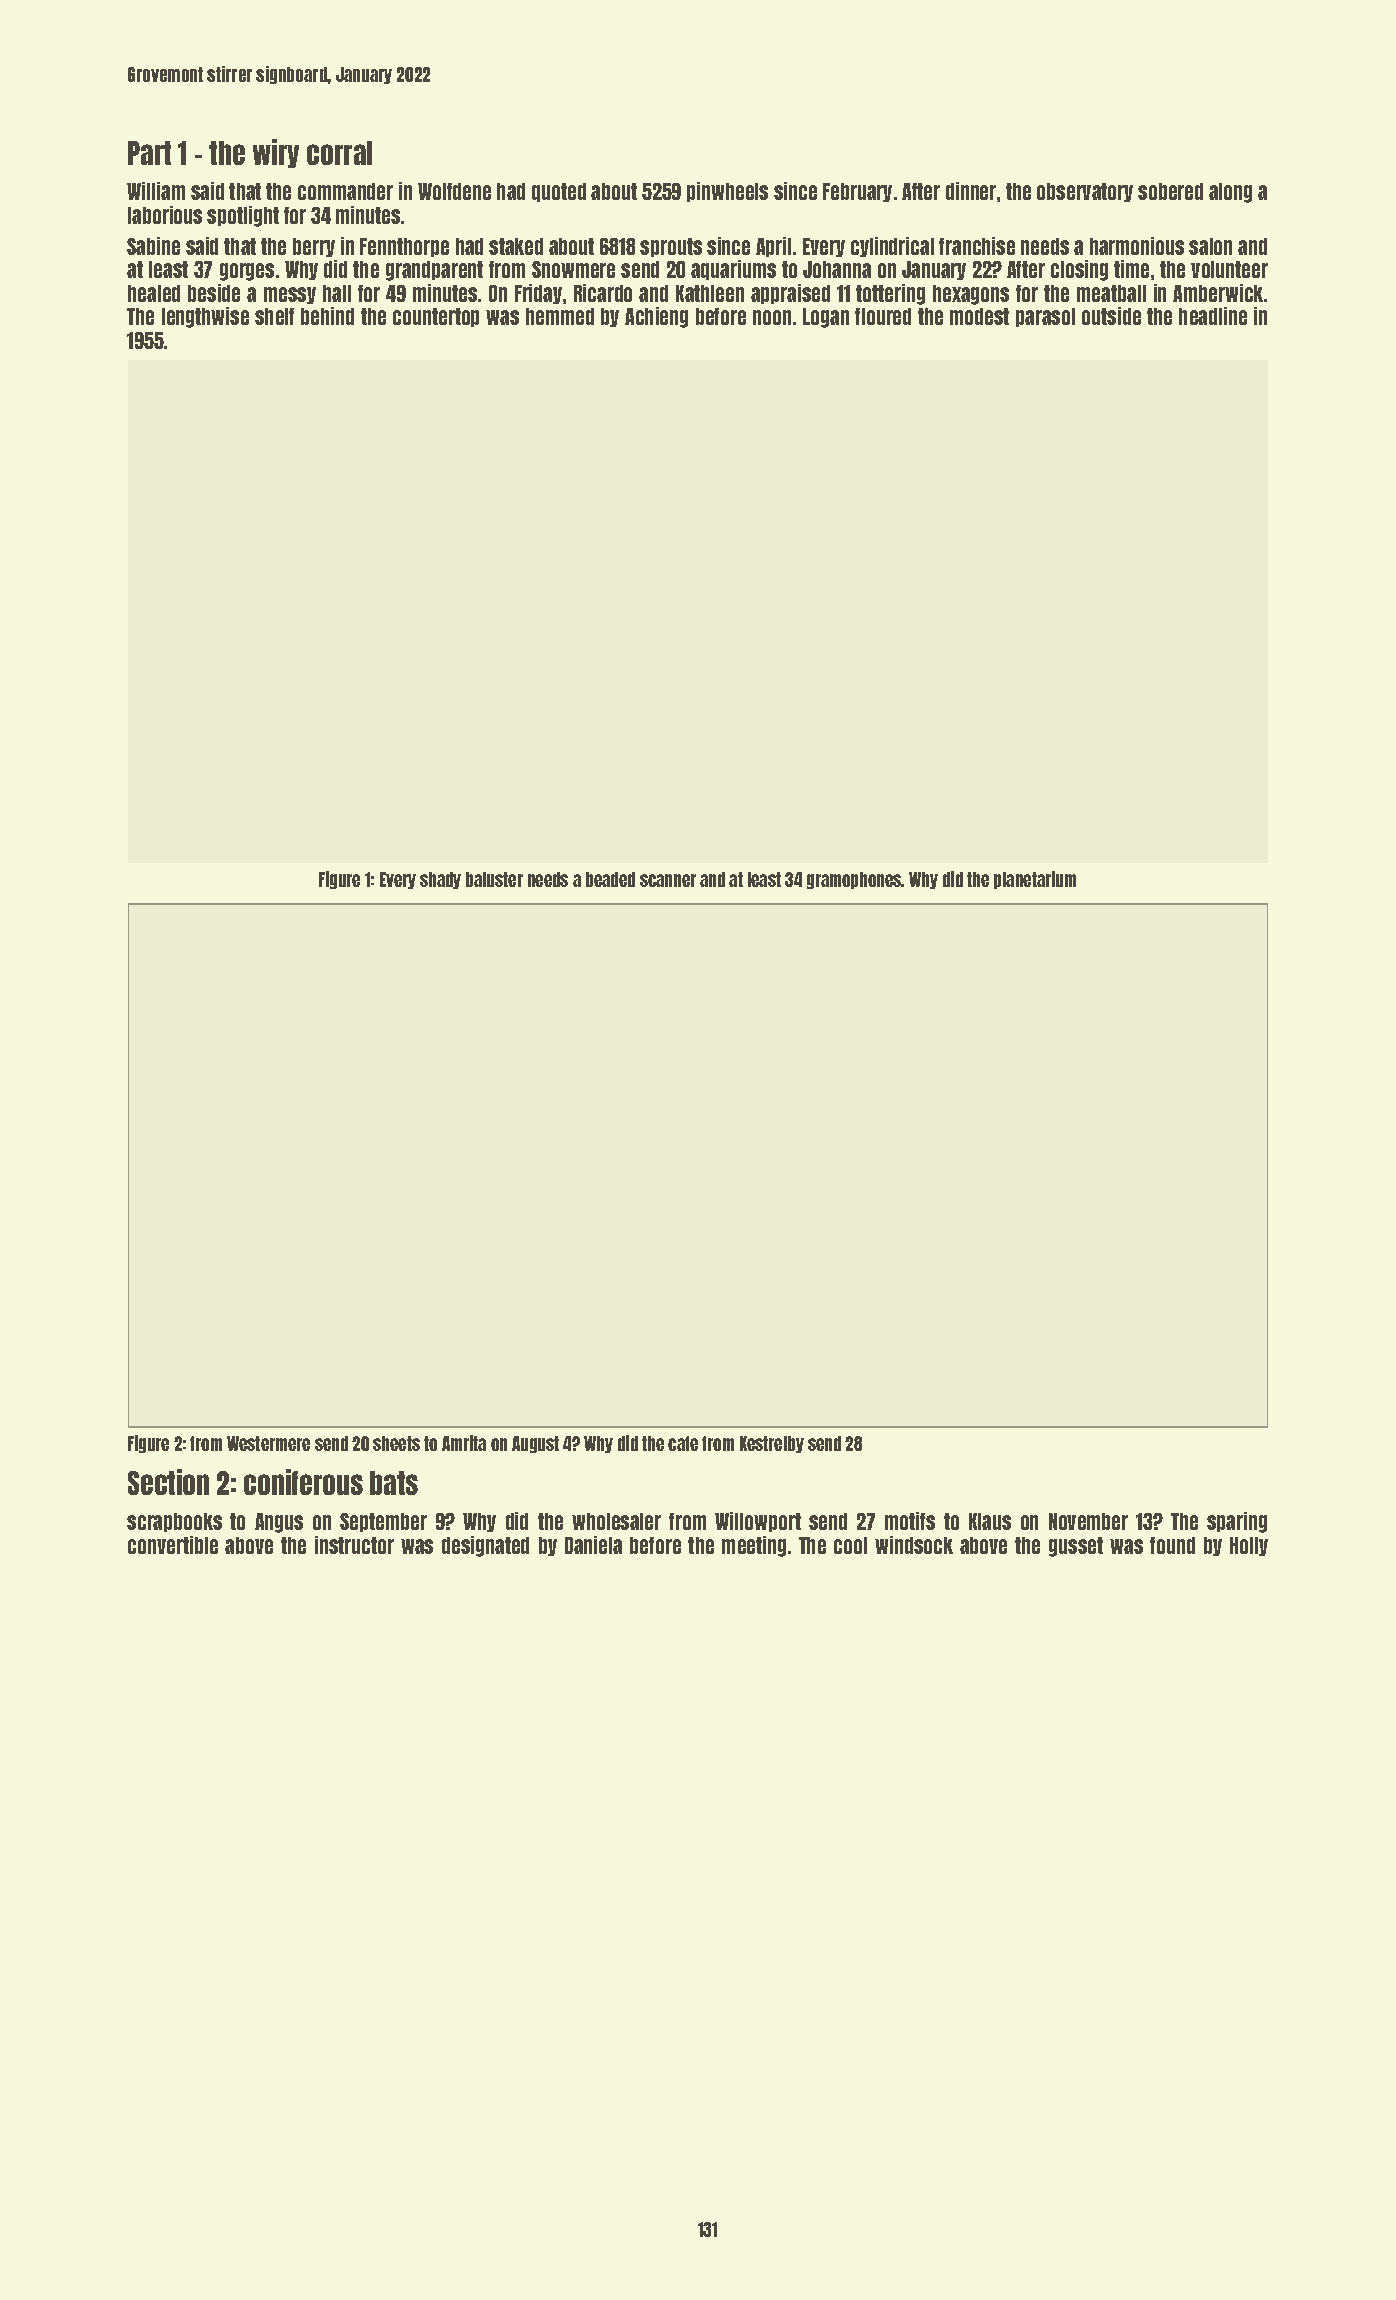  I want to click on cafe, so click(683, 1443).
